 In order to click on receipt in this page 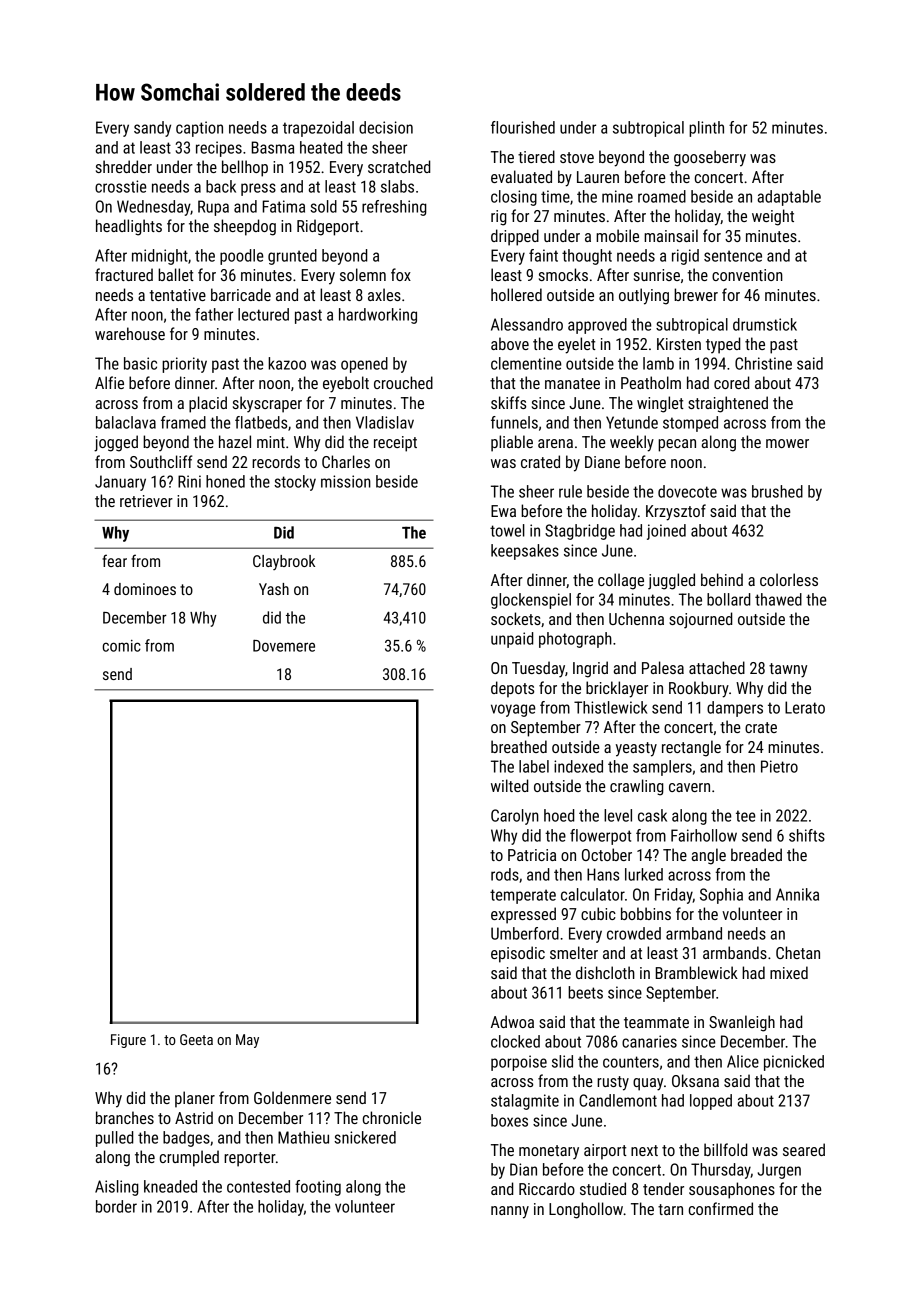, I will do `click(395, 444)`.
